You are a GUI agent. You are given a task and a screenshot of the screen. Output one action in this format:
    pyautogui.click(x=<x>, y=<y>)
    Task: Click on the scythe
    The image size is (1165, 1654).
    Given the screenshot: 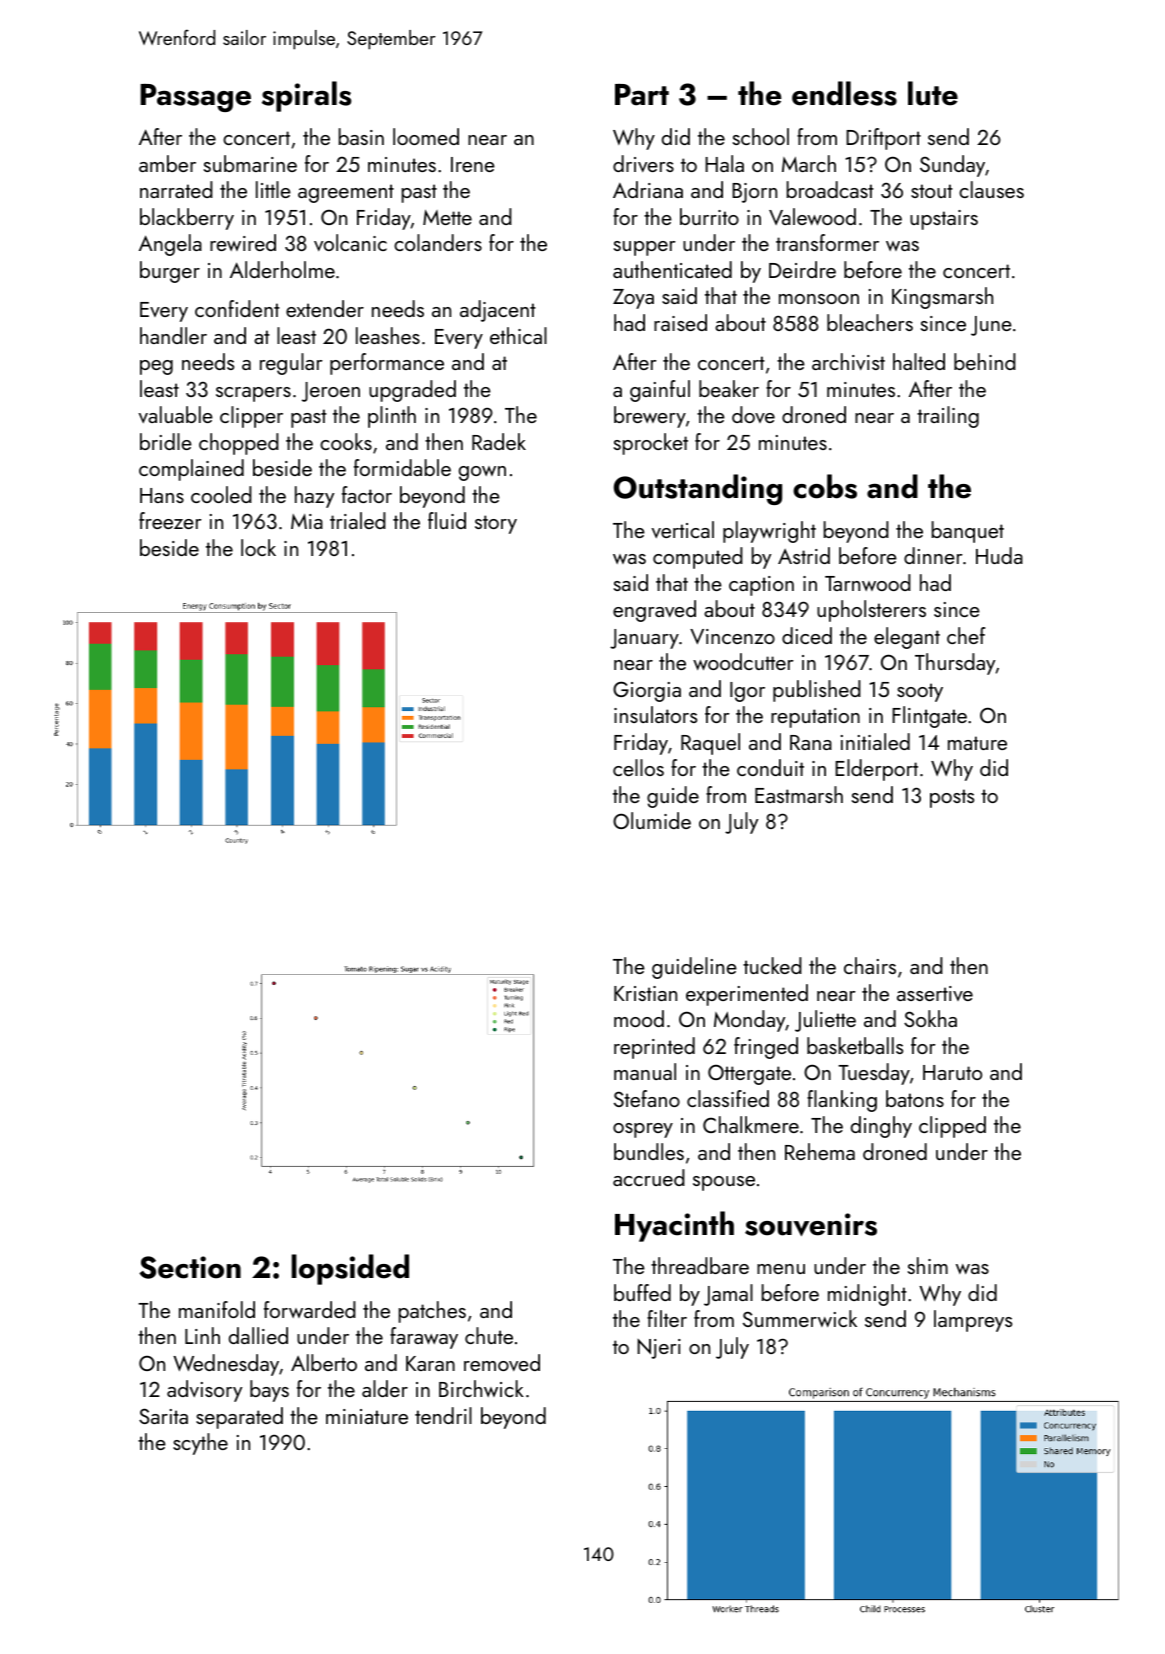 What is the action you would take?
    pyautogui.click(x=200, y=1444)
